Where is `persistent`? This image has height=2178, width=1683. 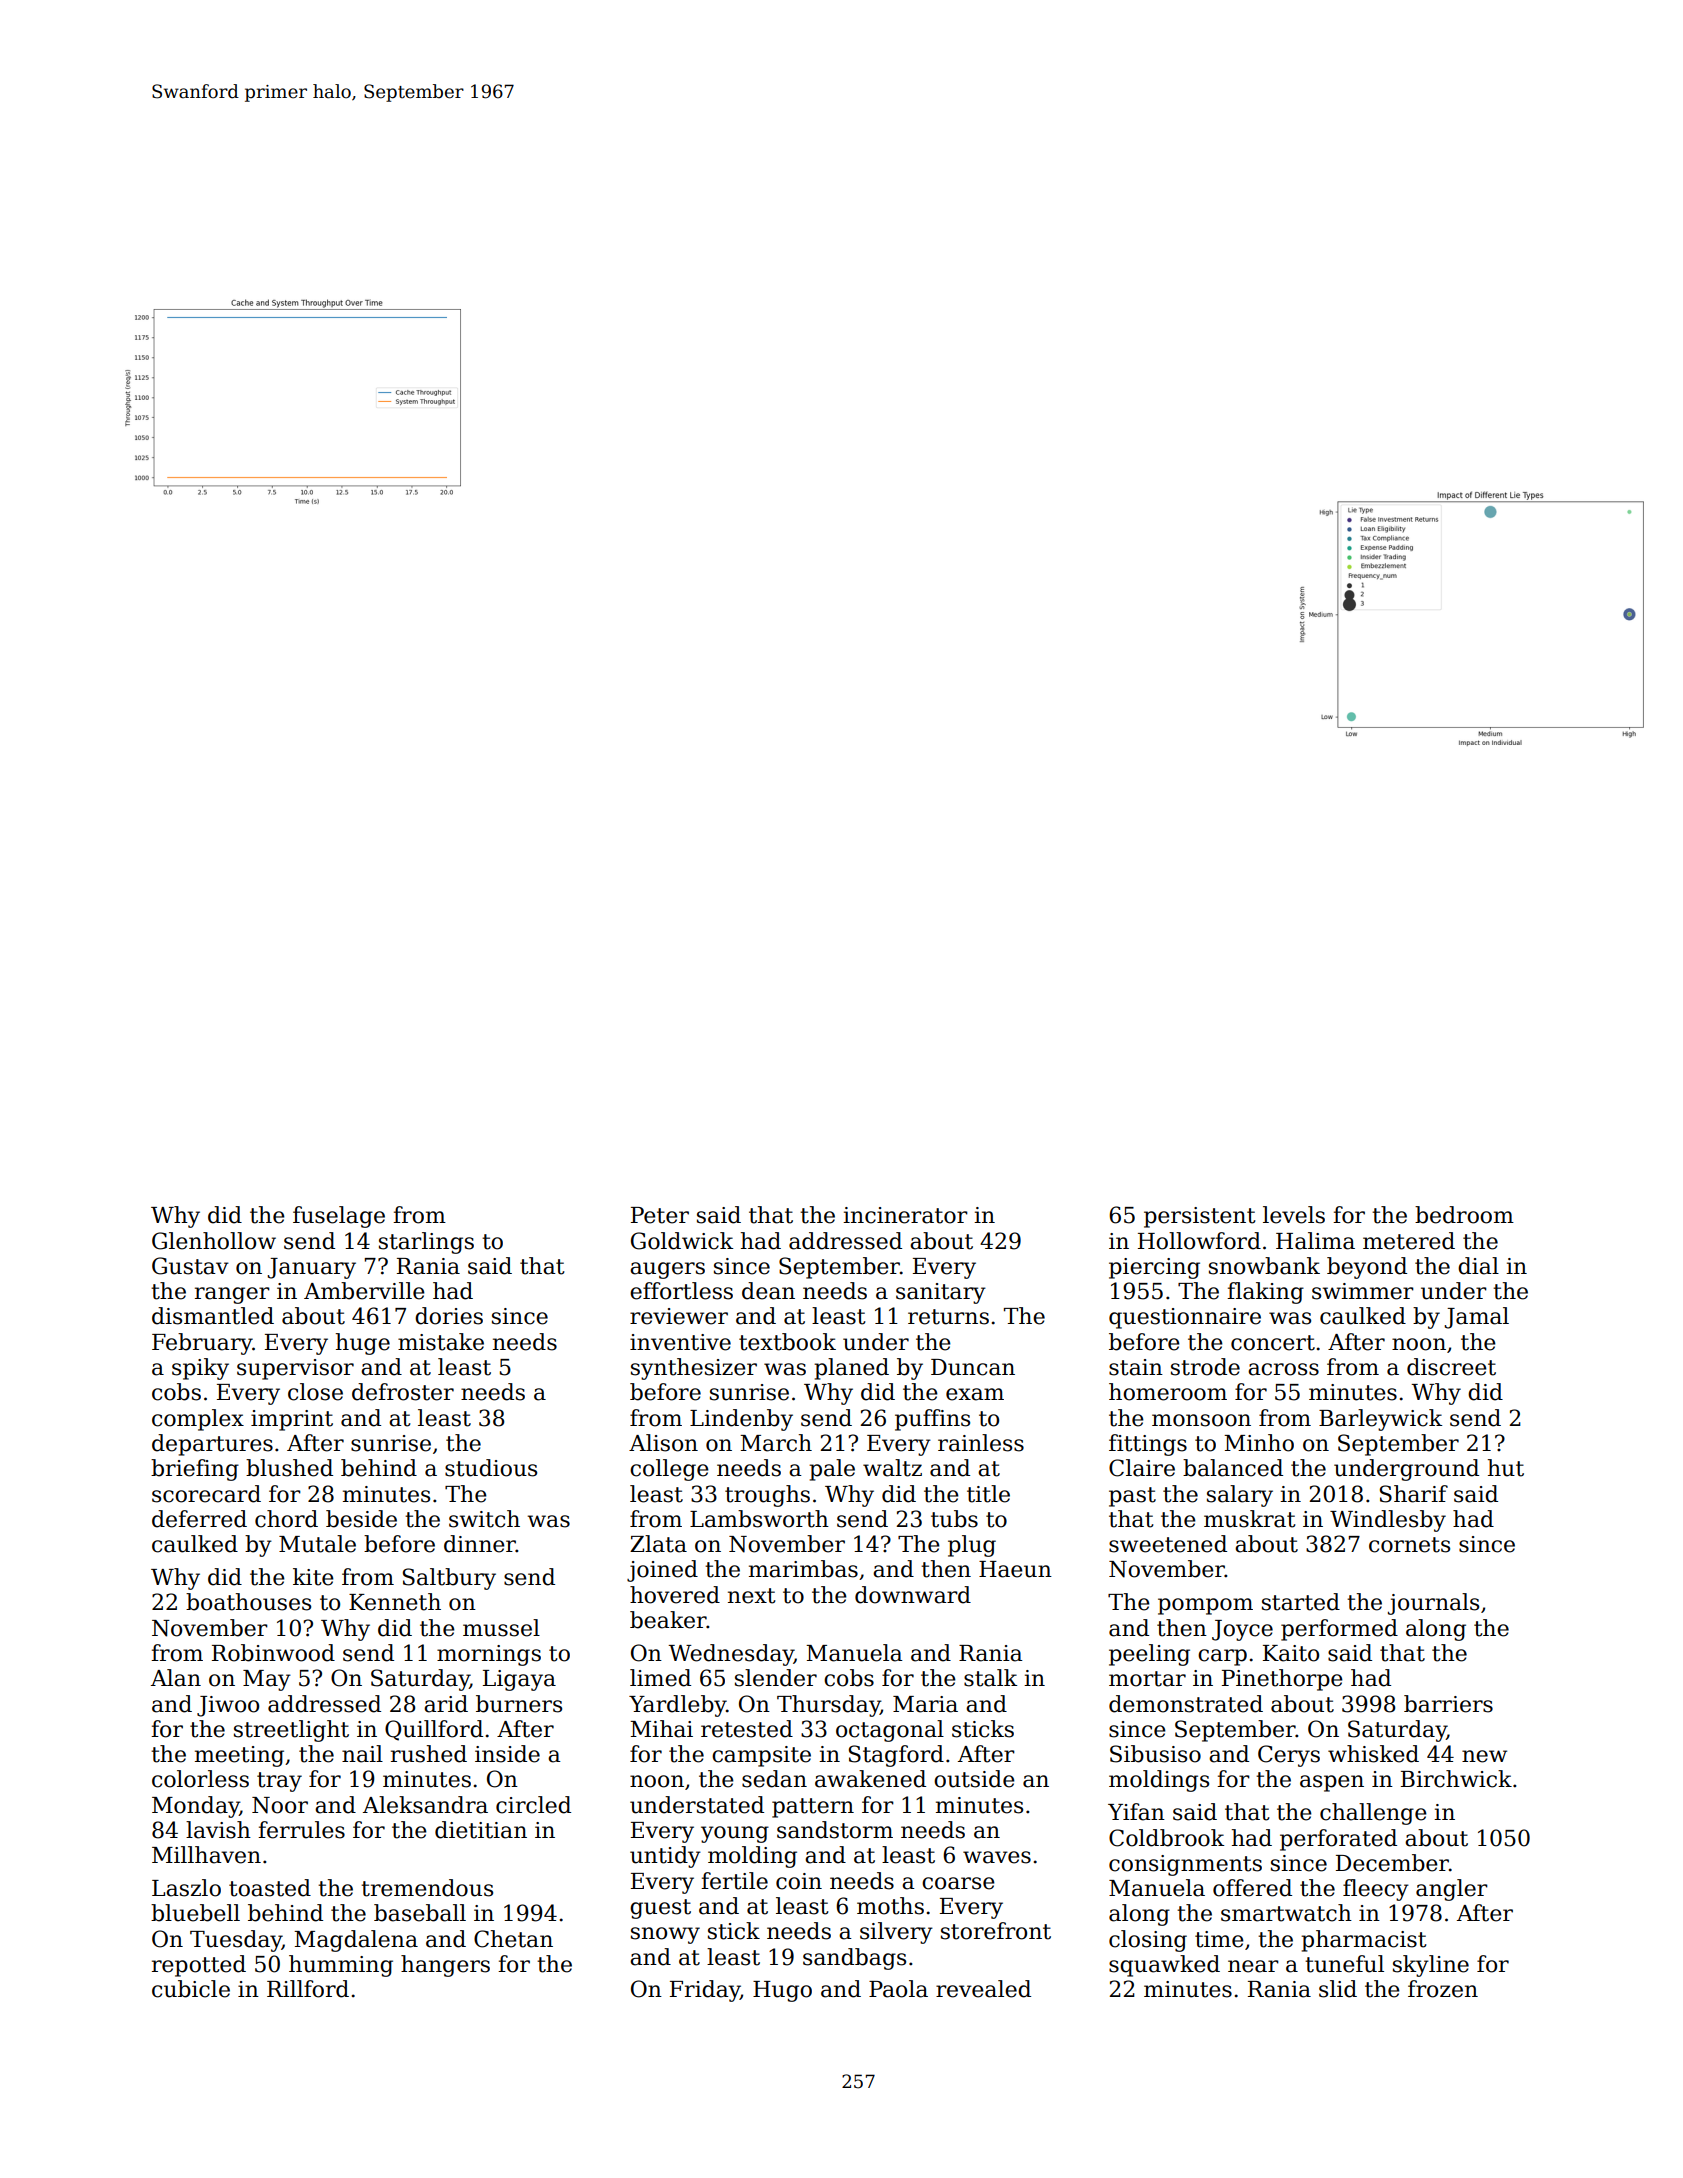 persistent is located at coordinates (1200, 1217).
